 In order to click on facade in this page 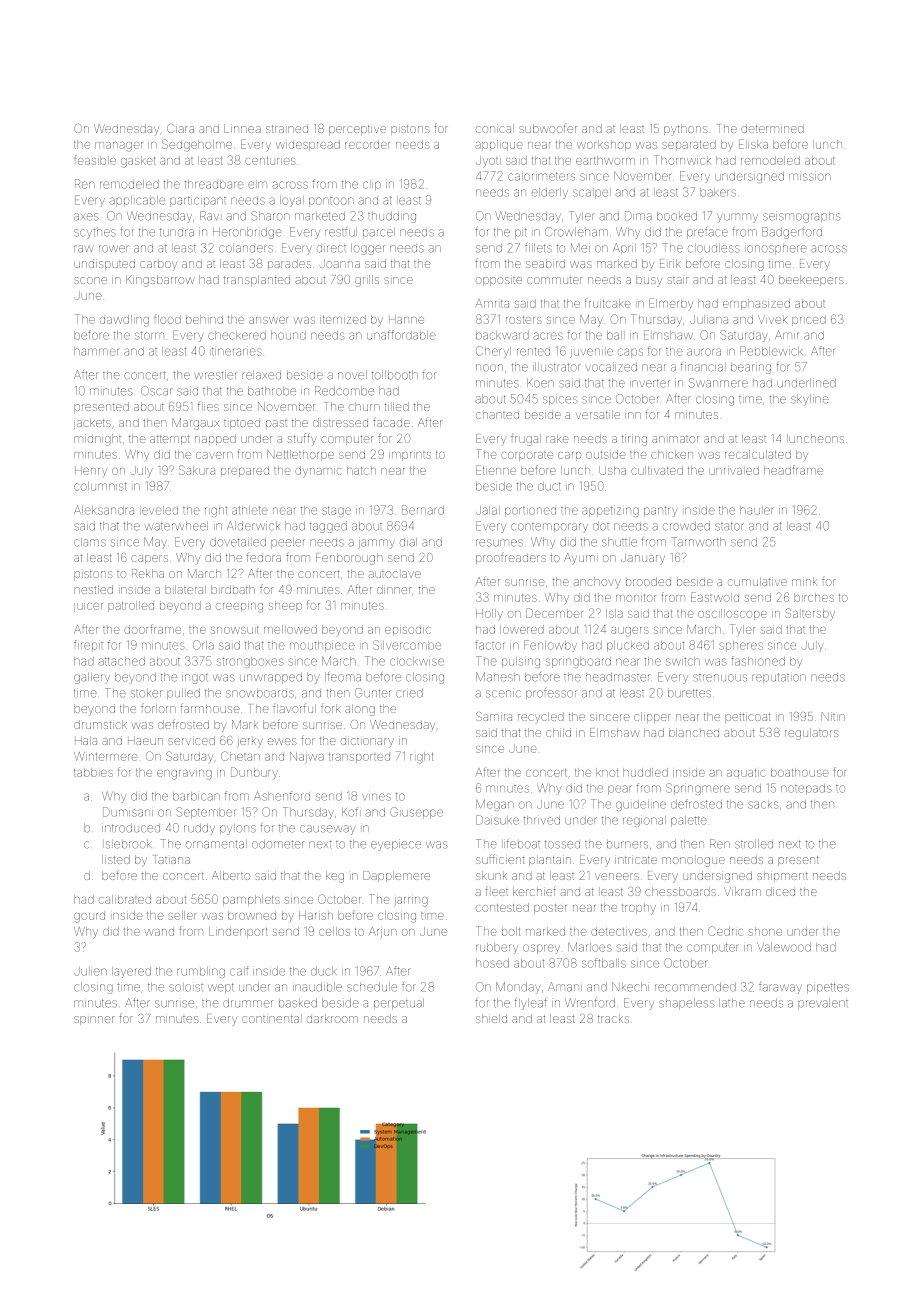, I will do `click(391, 422)`.
